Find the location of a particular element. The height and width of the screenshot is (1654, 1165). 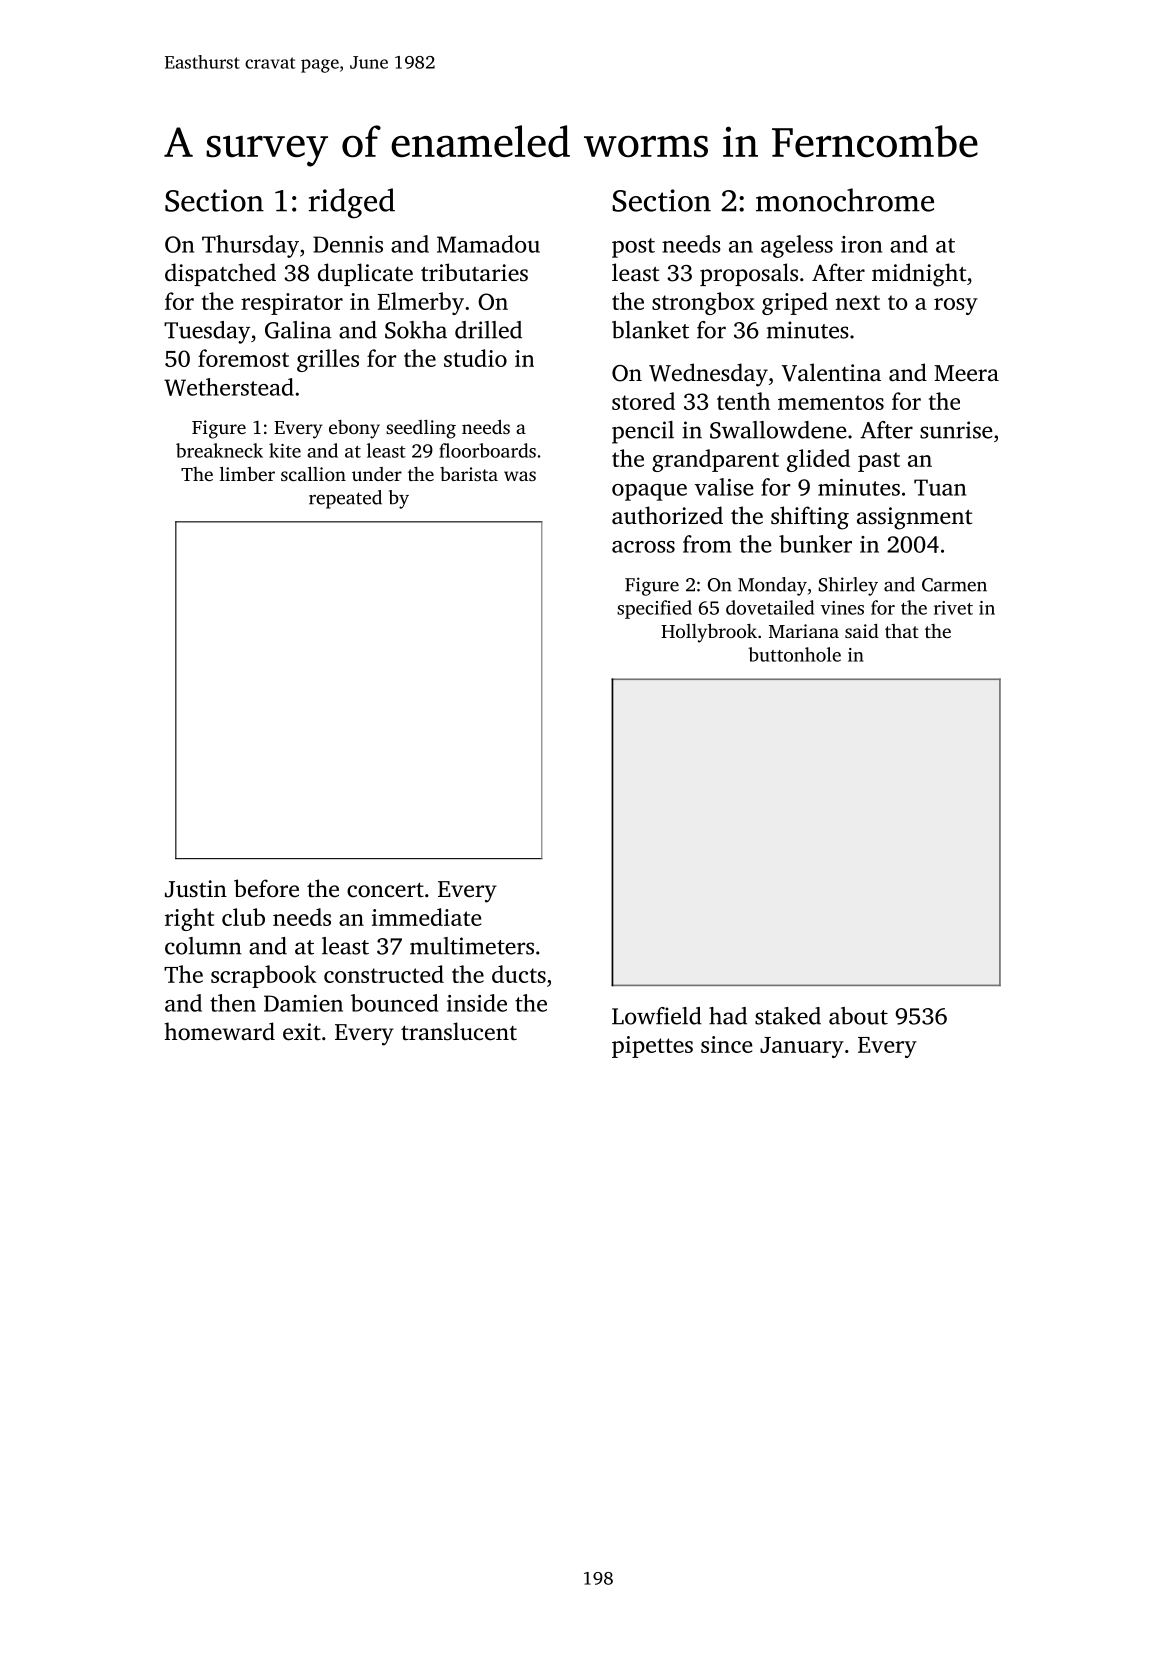

Mariana is located at coordinates (804, 631).
